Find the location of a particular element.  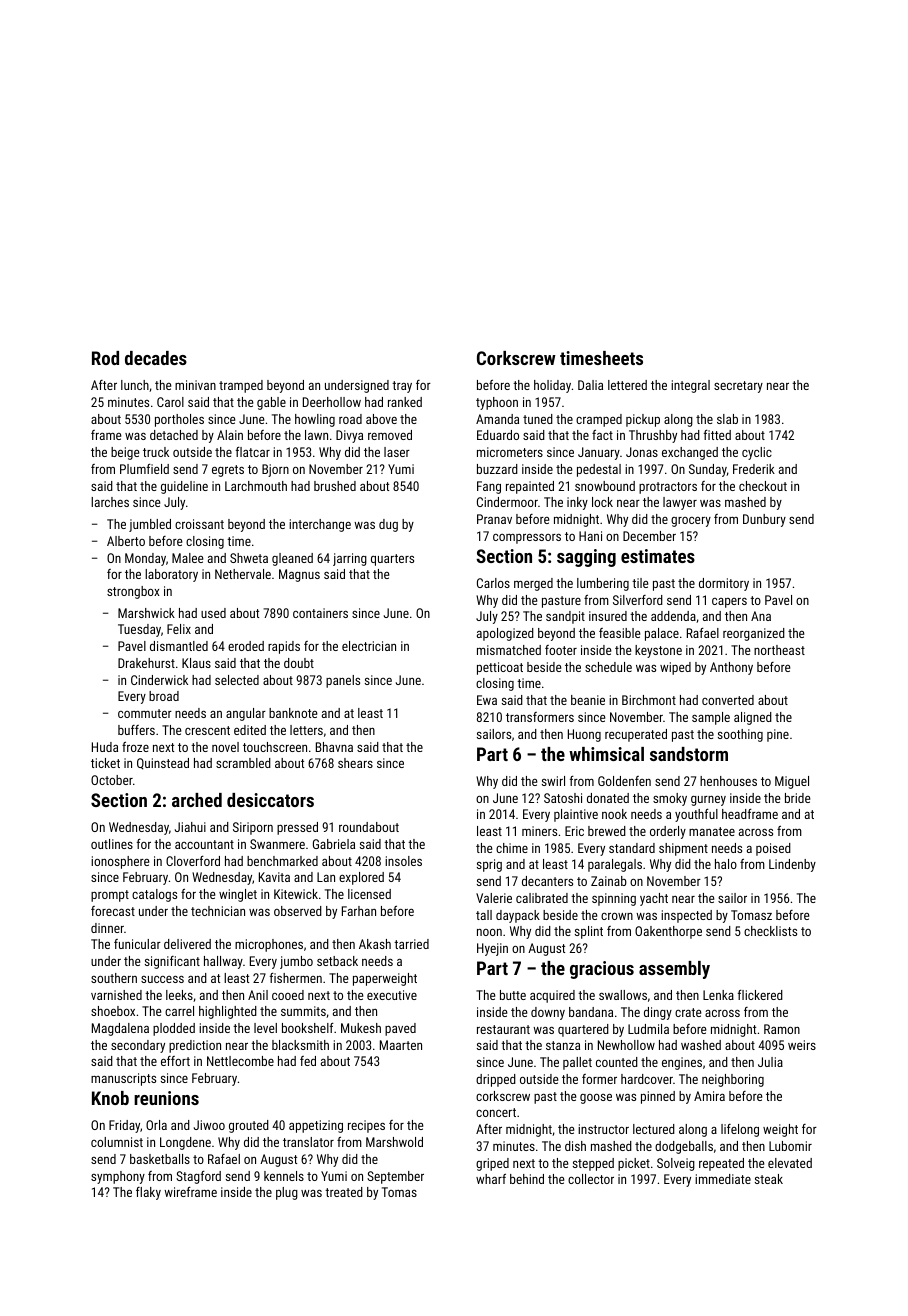

strongbox is located at coordinates (133, 592).
